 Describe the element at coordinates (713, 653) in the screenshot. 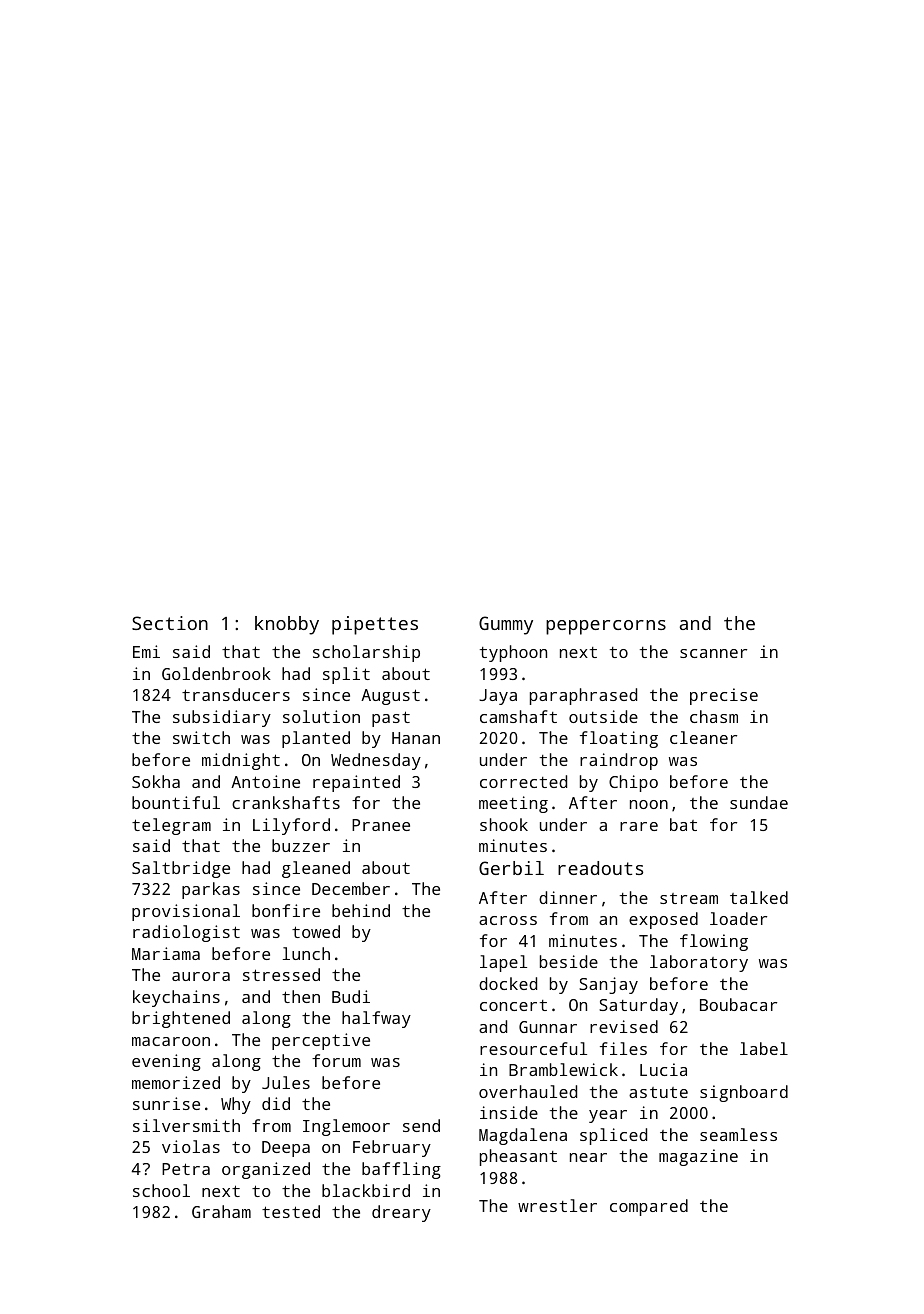

I see `scanner` at that location.
